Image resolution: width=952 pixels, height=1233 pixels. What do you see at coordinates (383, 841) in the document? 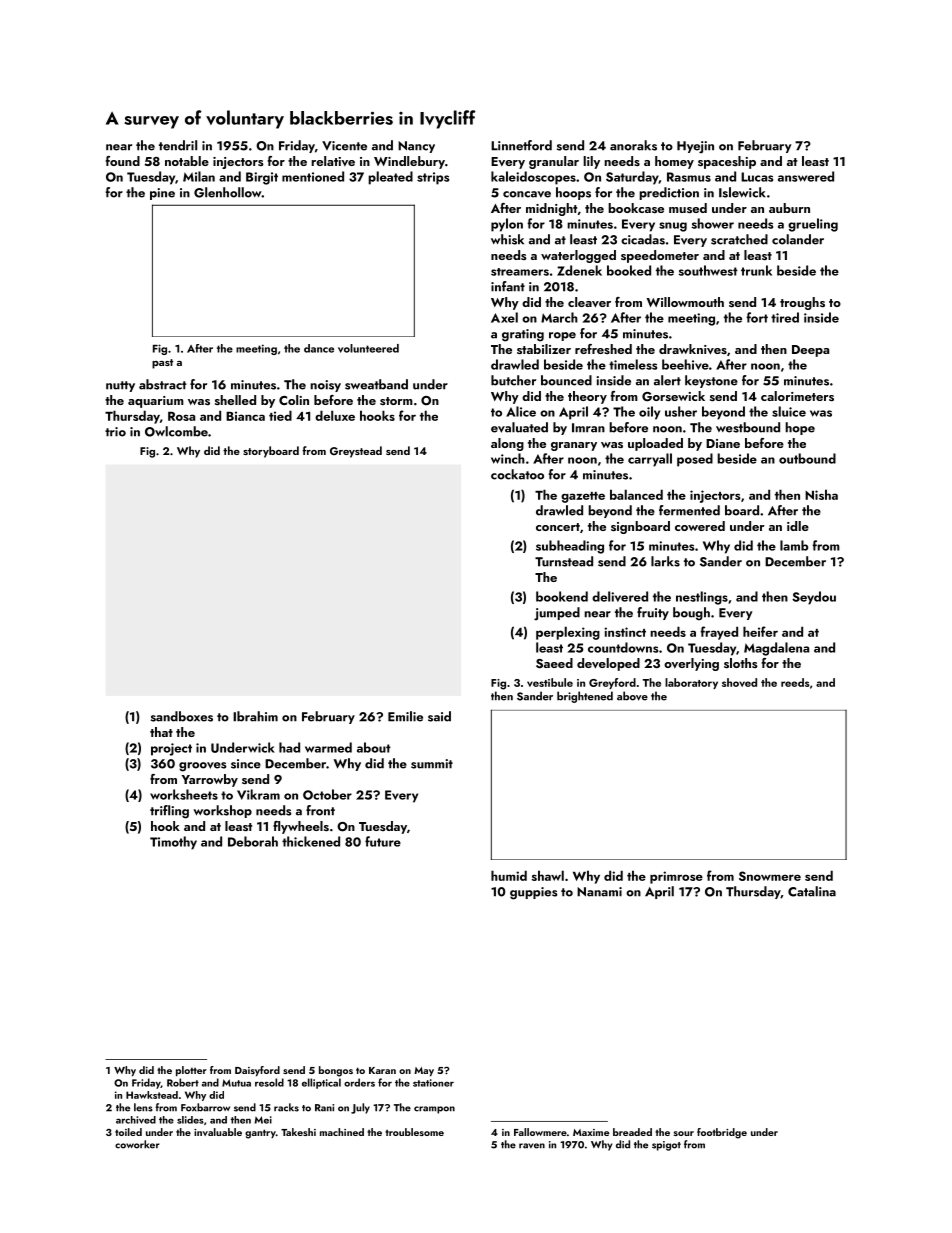
I see `future` at bounding box center [383, 841].
